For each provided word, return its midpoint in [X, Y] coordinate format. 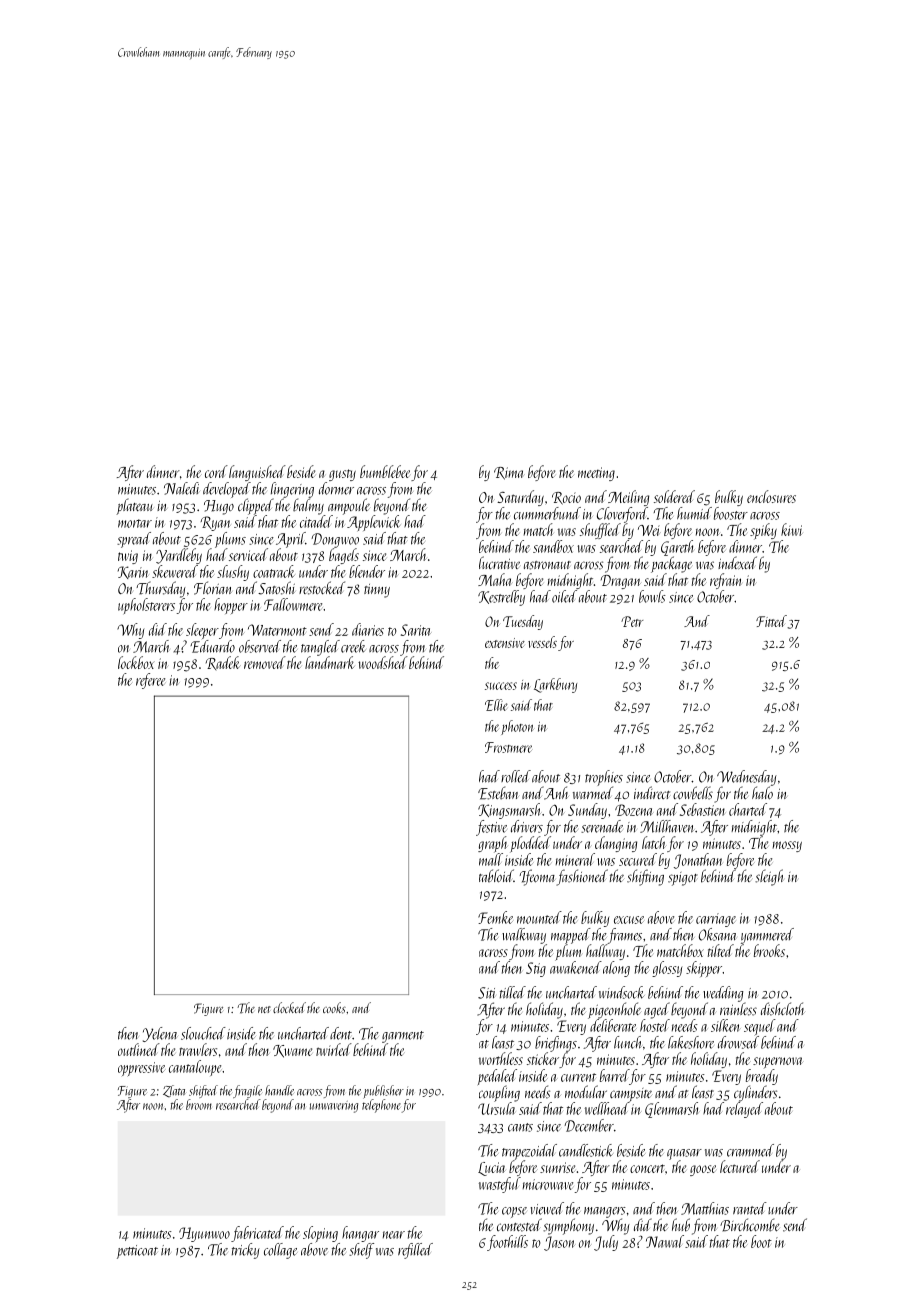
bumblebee [385, 471]
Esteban [498, 793]
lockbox [136, 662]
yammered [767, 936]
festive [491, 828]
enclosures [771, 496]
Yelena [160, 1034]
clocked [289, 1007]
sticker [543, 1058]
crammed [750, 1150]
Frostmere [508, 747]
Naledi [182, 488]
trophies [604, 778]
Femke [495, 917]
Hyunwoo [204, 1234]
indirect [652, 792]
